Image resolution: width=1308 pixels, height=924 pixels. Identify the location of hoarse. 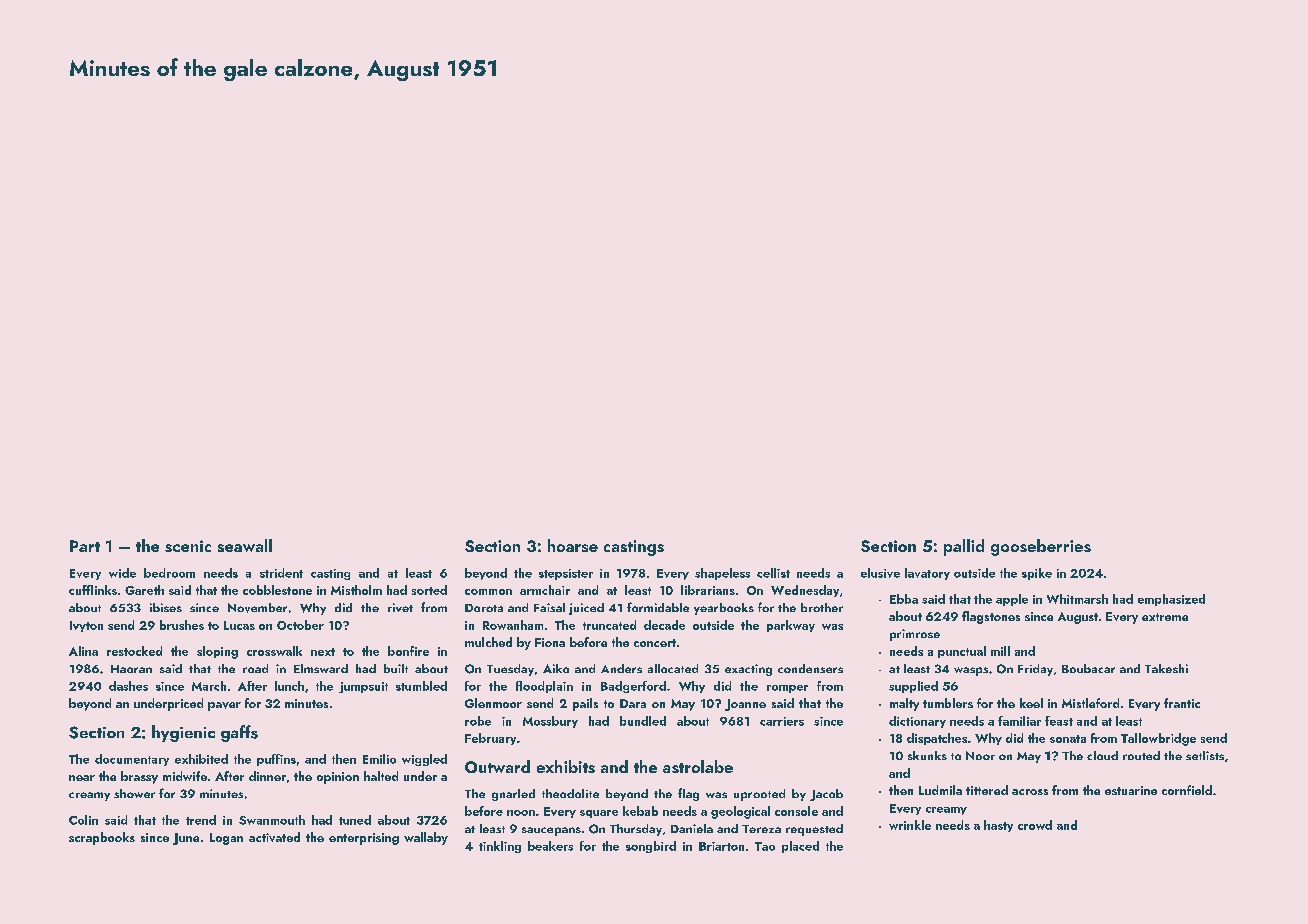
(573, 545).
